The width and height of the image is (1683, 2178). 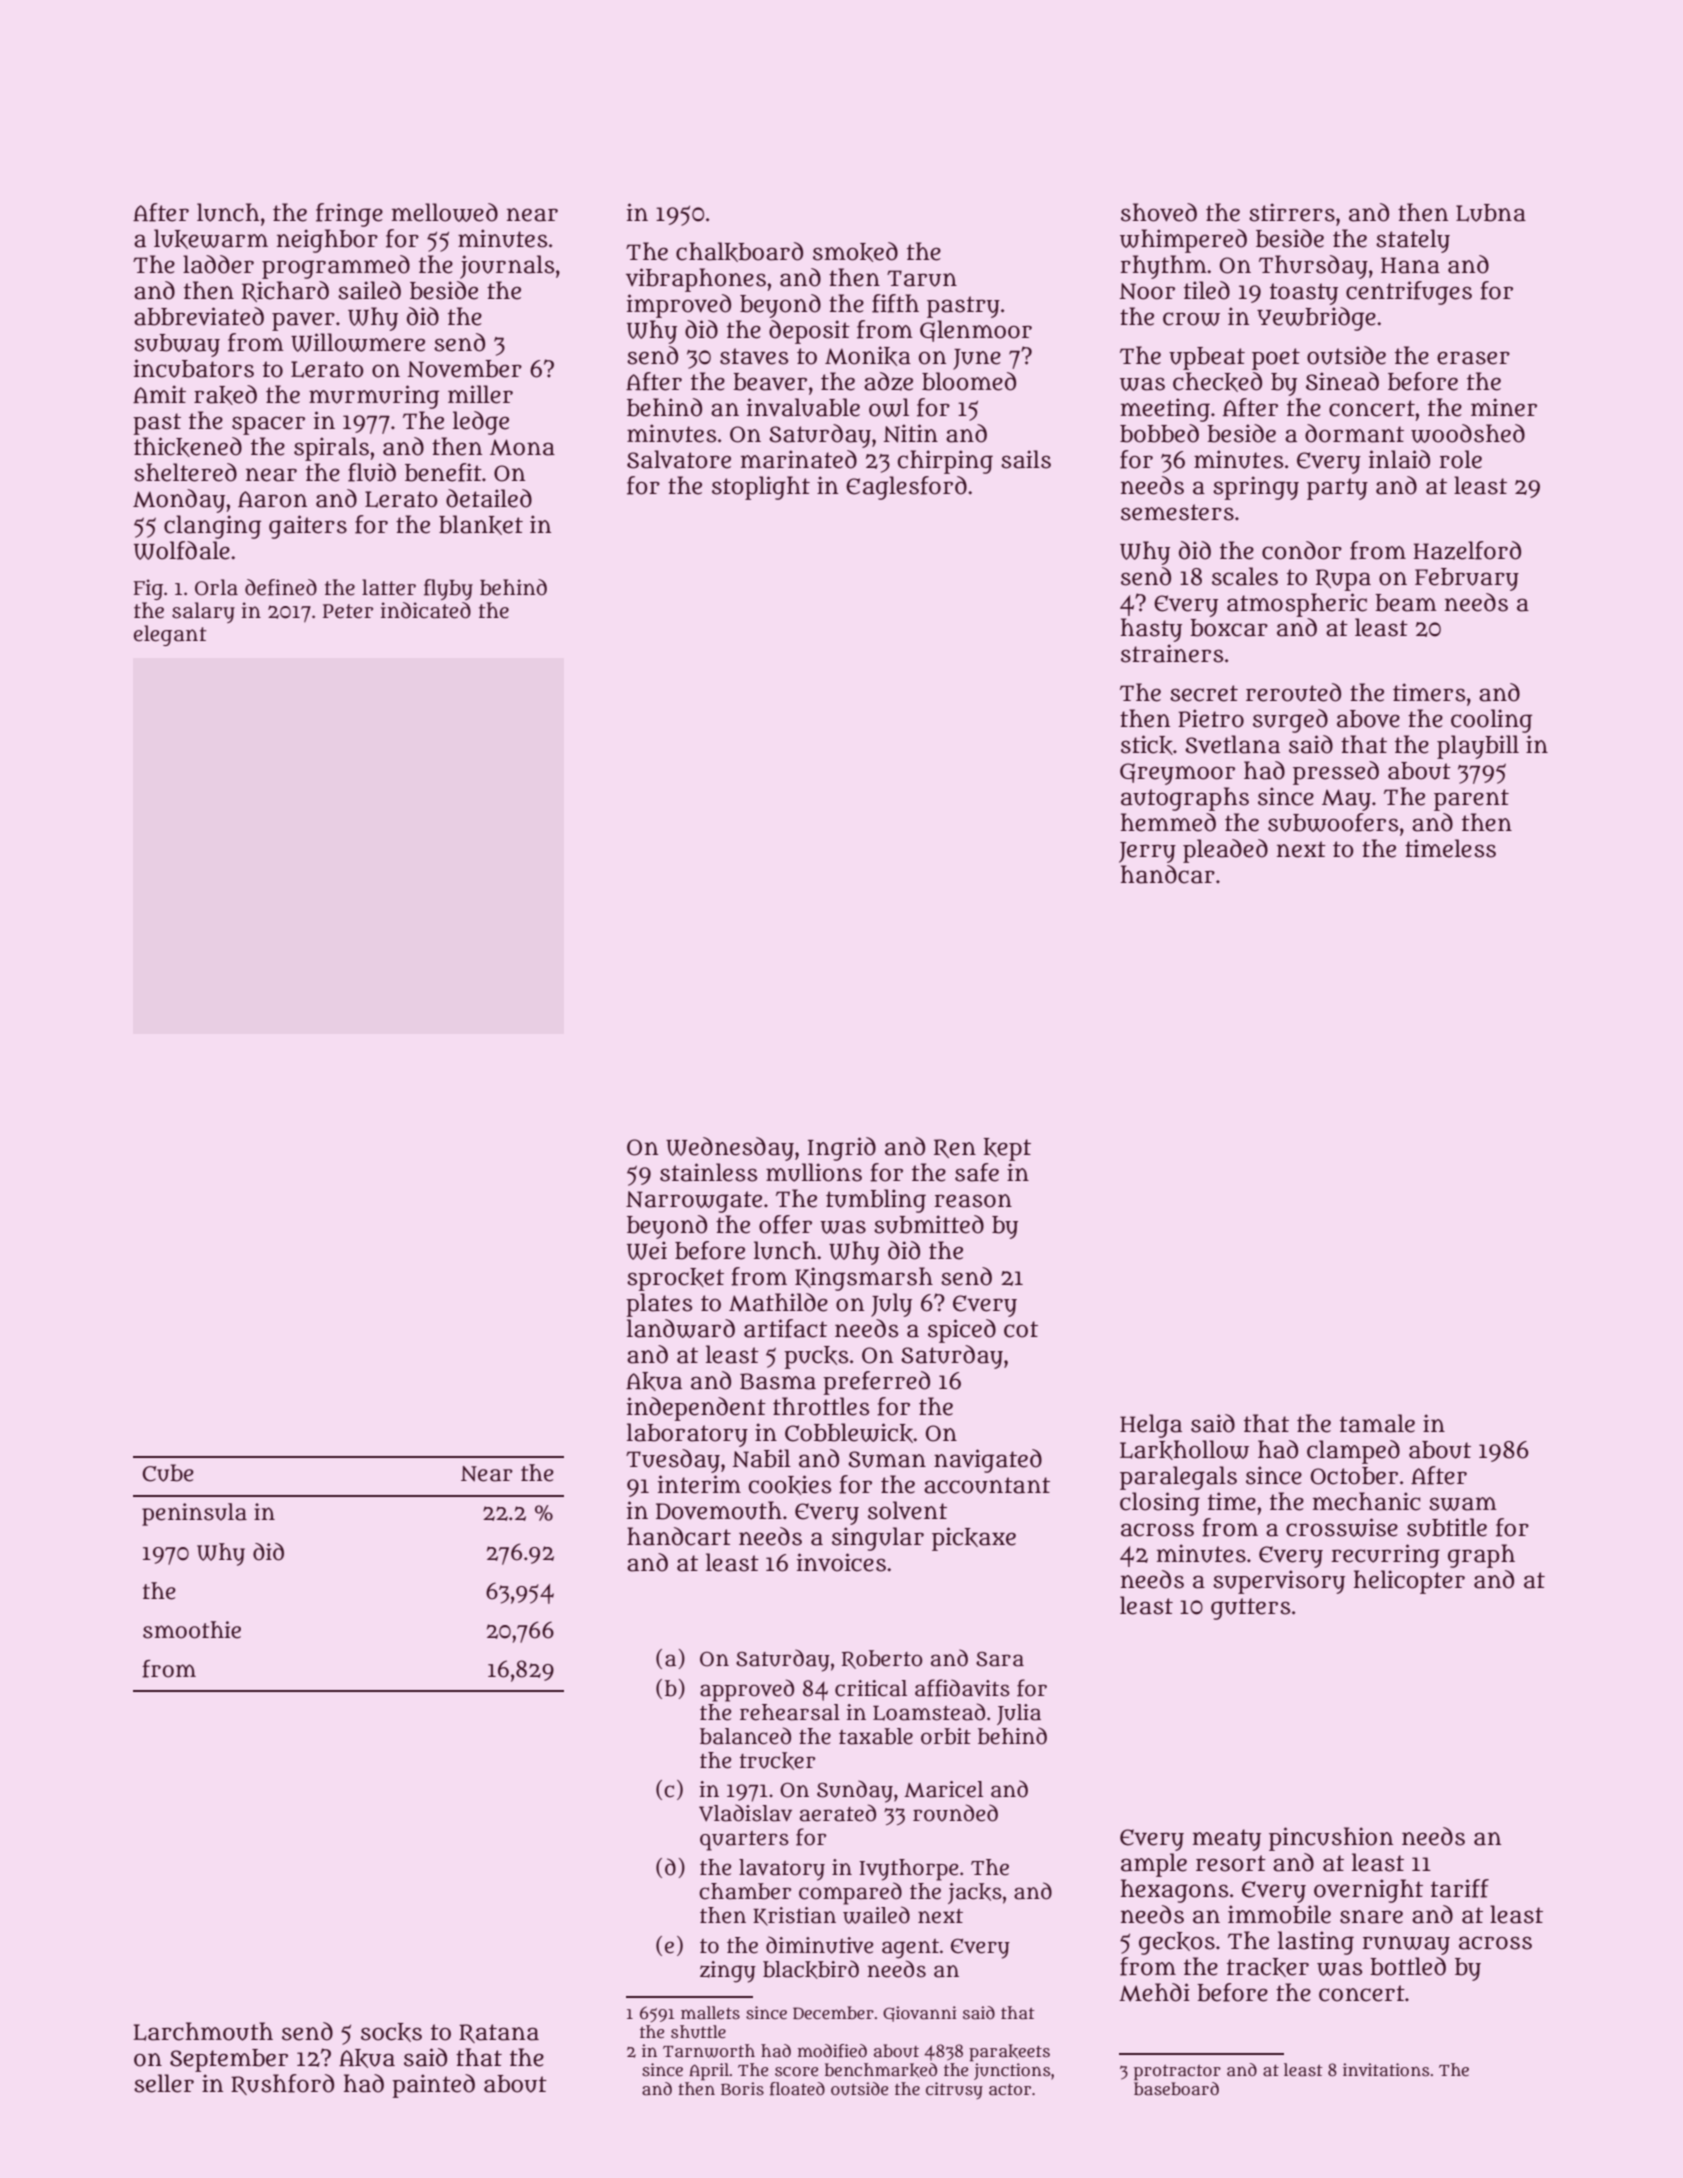 I want to click on stainless, so click(x=708, y=1172).
